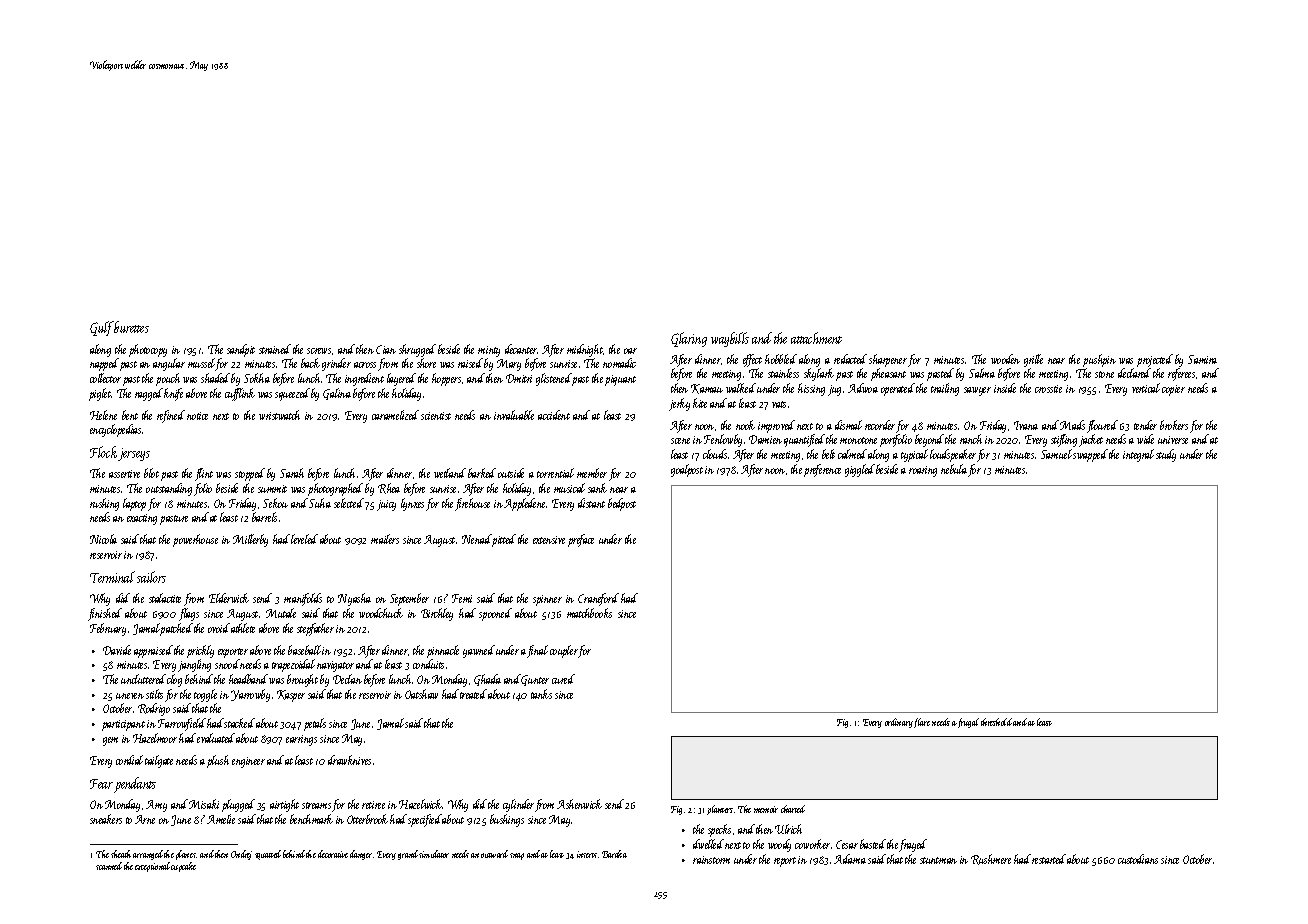 The width and height of the screenshot is (1308, 924). Describe the element at coordinates (239, 723) in the screenshot. I see `stacked` at that location.
